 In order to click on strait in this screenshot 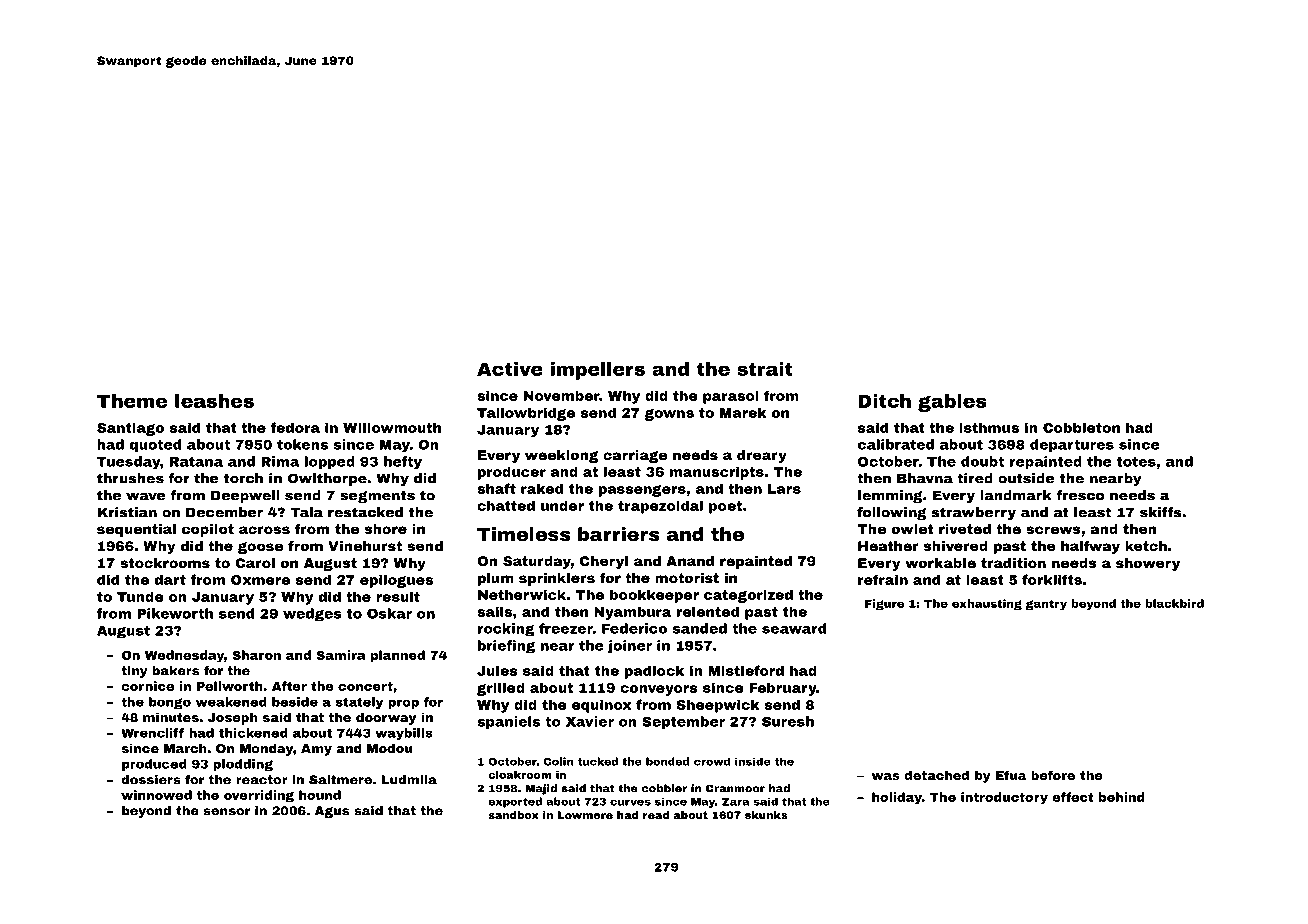, I will do `click(765, 369)`.
